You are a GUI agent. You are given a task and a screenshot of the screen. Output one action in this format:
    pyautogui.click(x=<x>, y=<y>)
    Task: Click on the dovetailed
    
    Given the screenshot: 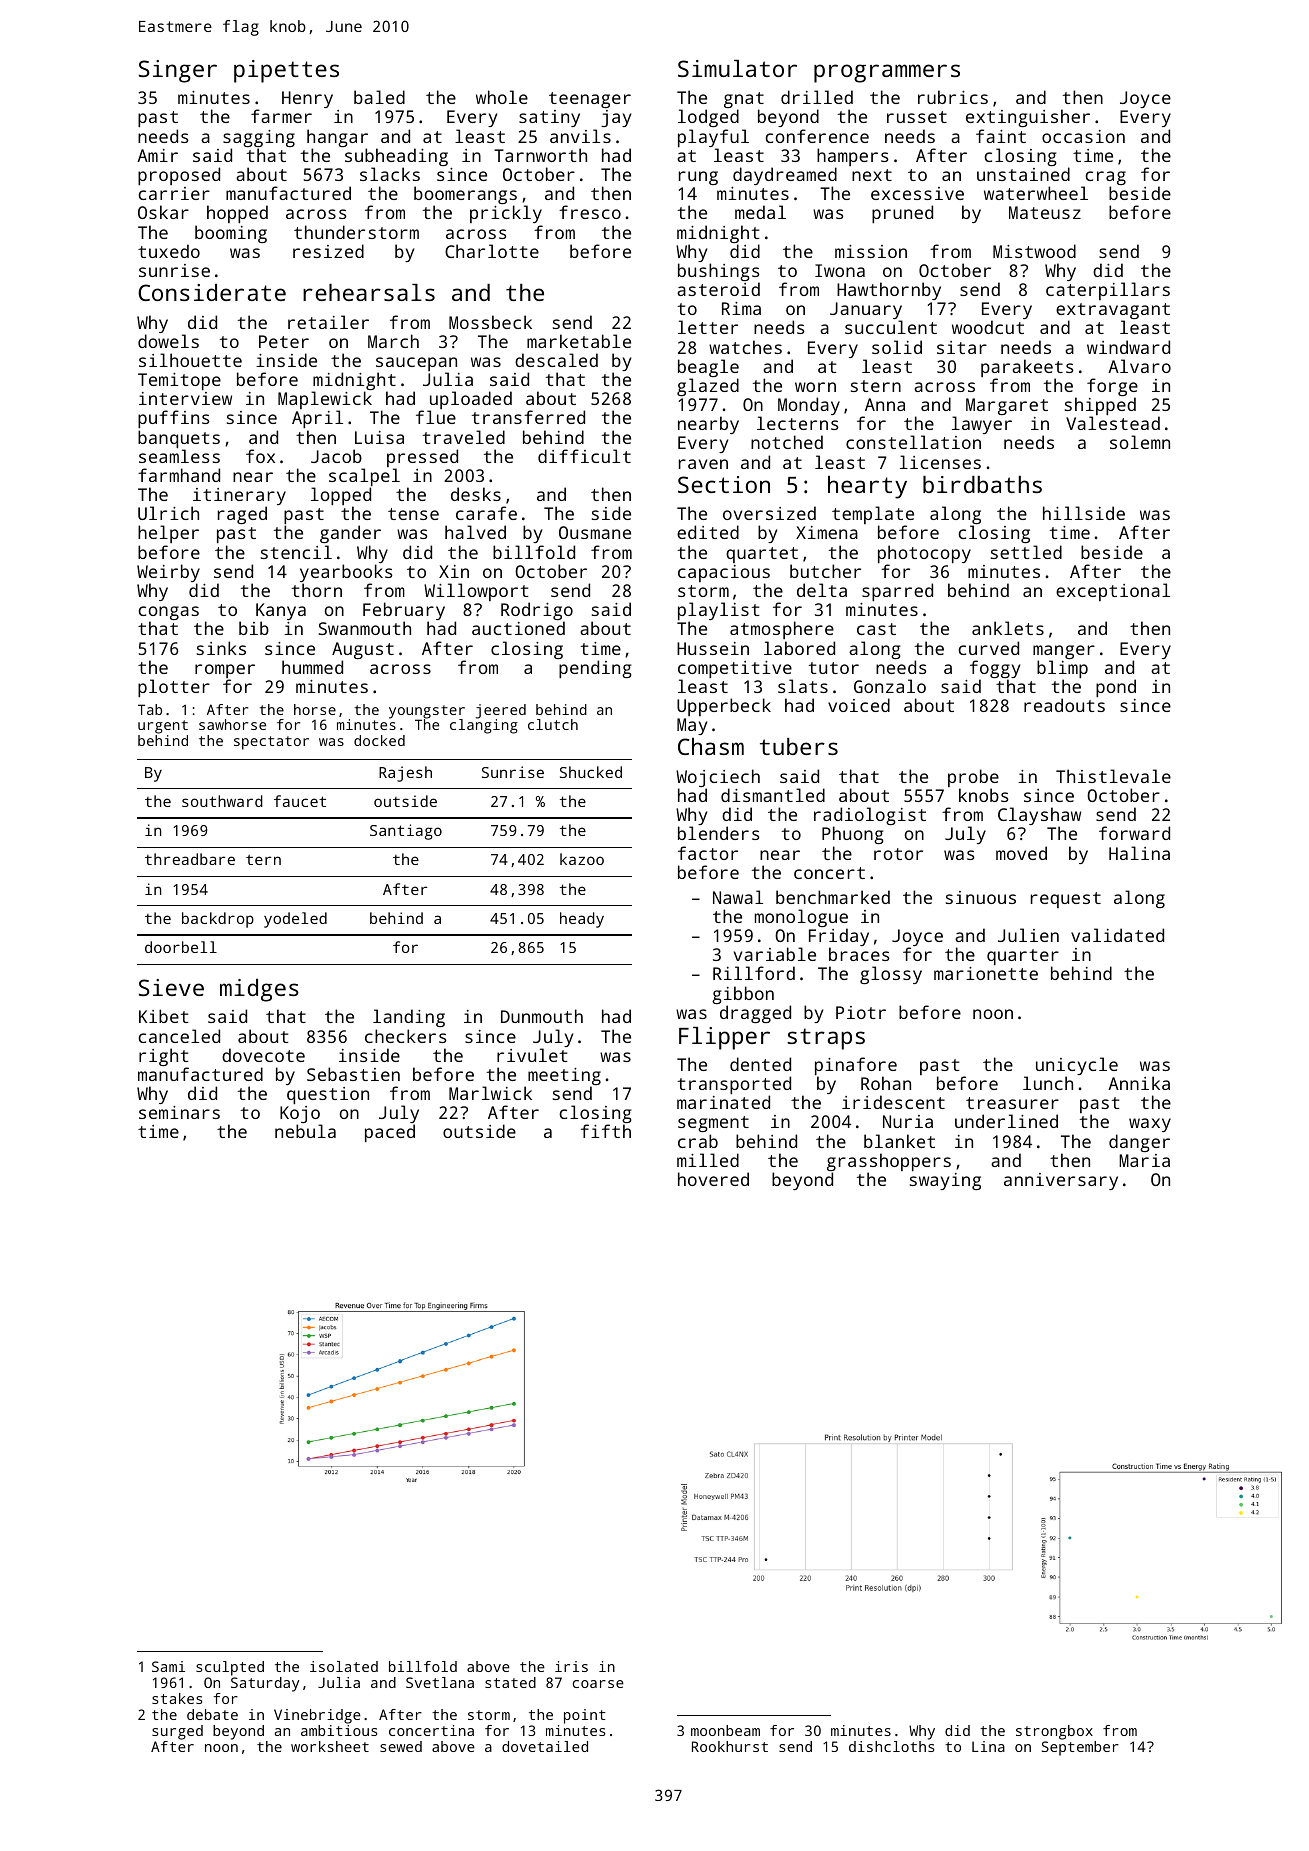 What is the action you would take?
    pyautogui.click(x=545, y=1746)
